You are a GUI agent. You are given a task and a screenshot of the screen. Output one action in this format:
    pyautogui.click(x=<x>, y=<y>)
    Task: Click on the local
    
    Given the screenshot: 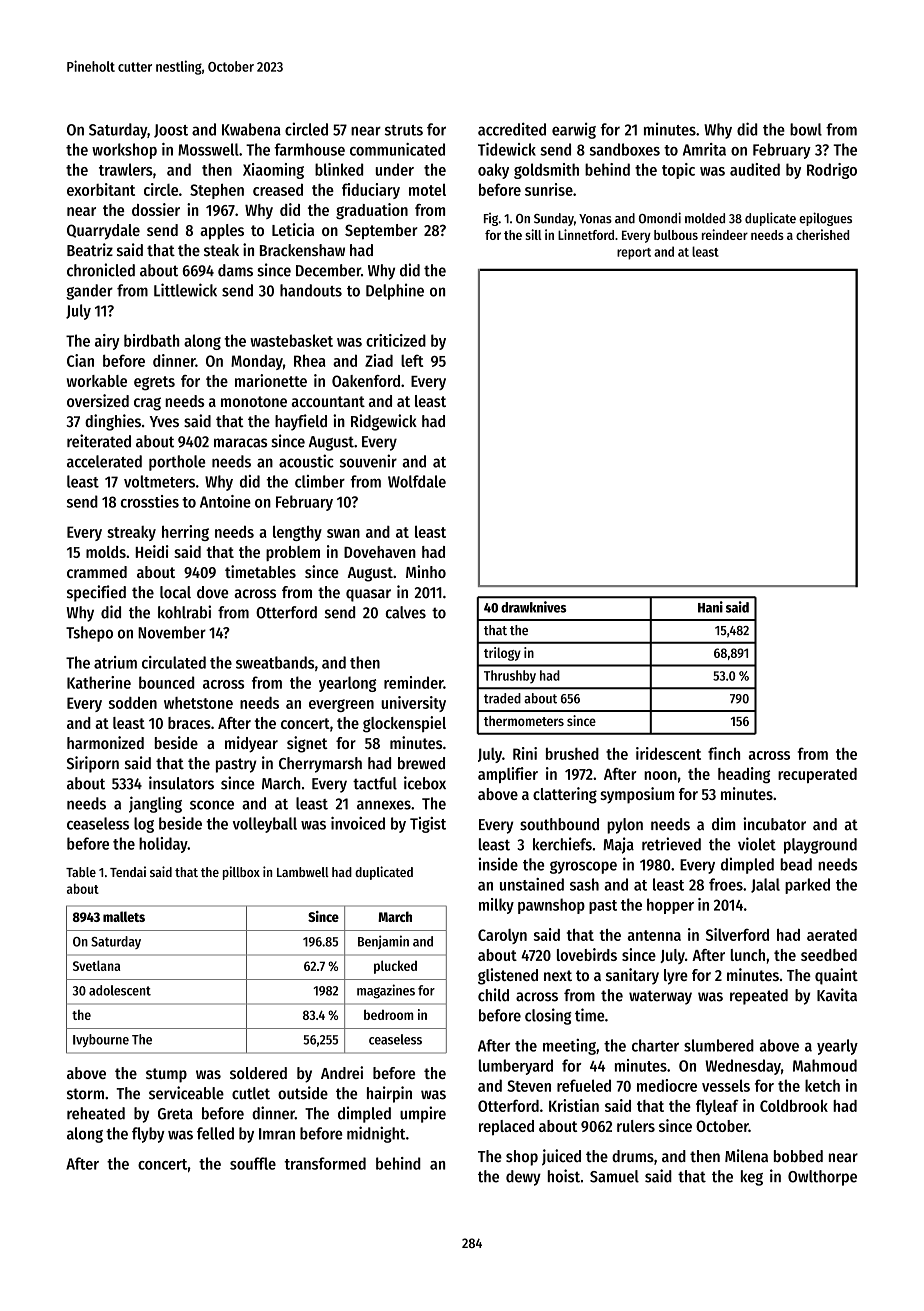 What is the action you would take?
    pyautogui.click(x=175, y=592)
